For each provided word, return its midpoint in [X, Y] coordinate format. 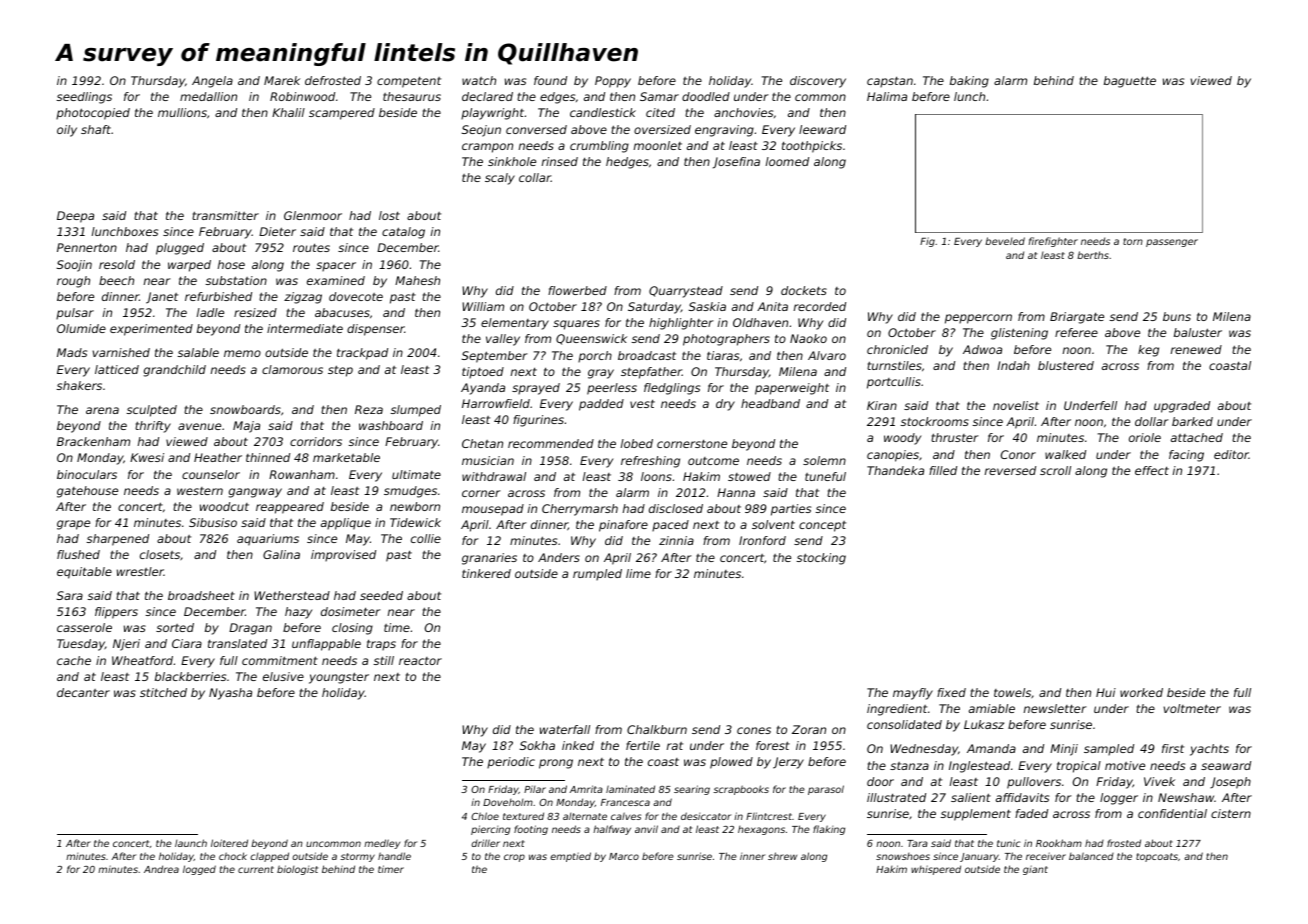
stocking [821, 559]
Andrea [161, 869]
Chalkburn [657, 729]
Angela [212, 82]
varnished [121, 352]
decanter [83, 692]
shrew [782, 856]
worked [1141, 692]
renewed [1196, 349]
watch [479, 80]
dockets [804, 290]
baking [969, 82]
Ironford [762, 540]
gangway [255, 493]
